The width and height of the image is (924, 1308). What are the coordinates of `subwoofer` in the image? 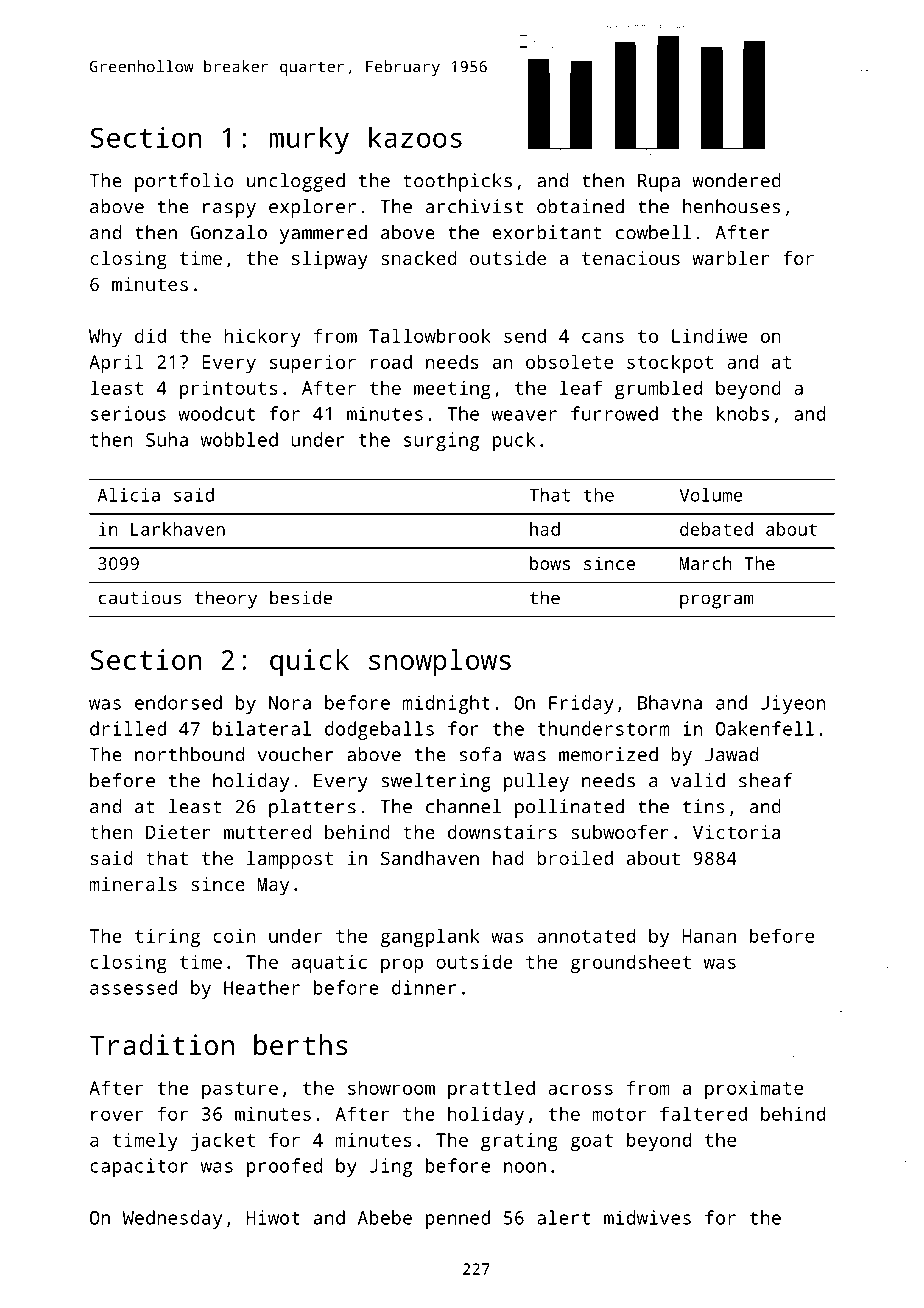 It's located at (620, 832).
